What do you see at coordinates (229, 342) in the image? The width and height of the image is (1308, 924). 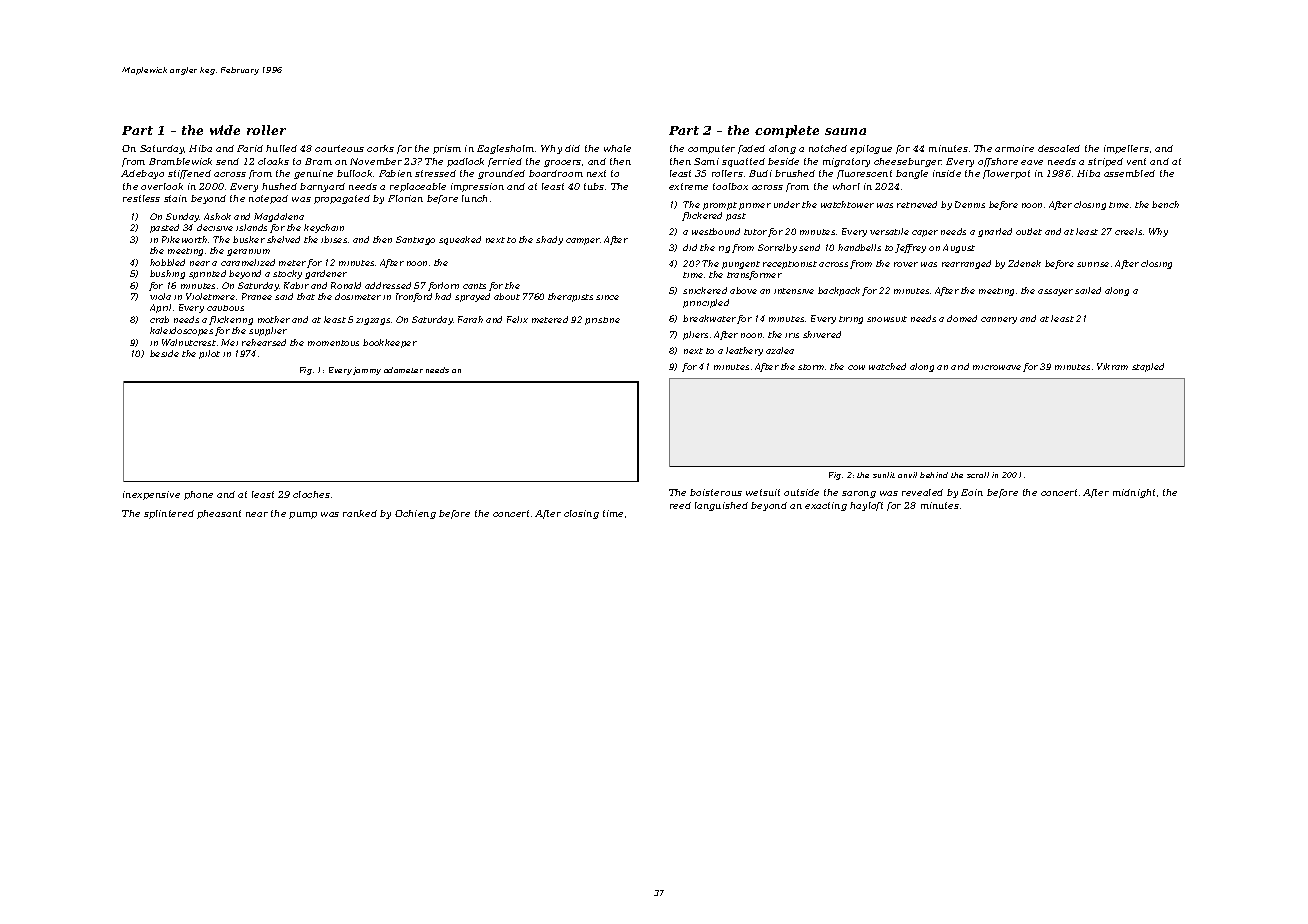 I see `Mei` at bounding box center [229, 342].
